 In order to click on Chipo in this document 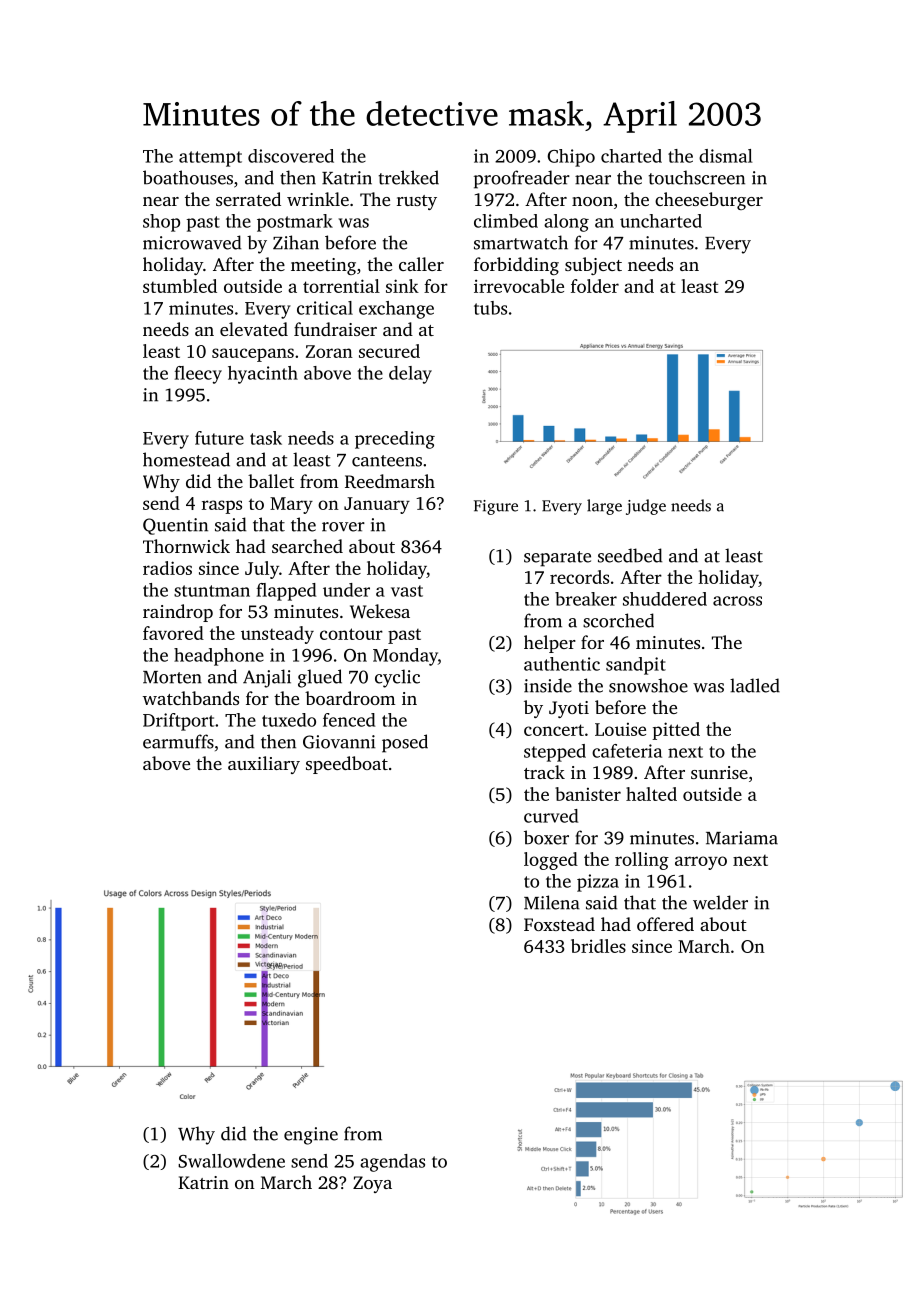, I will do `click(571, 158)`.
